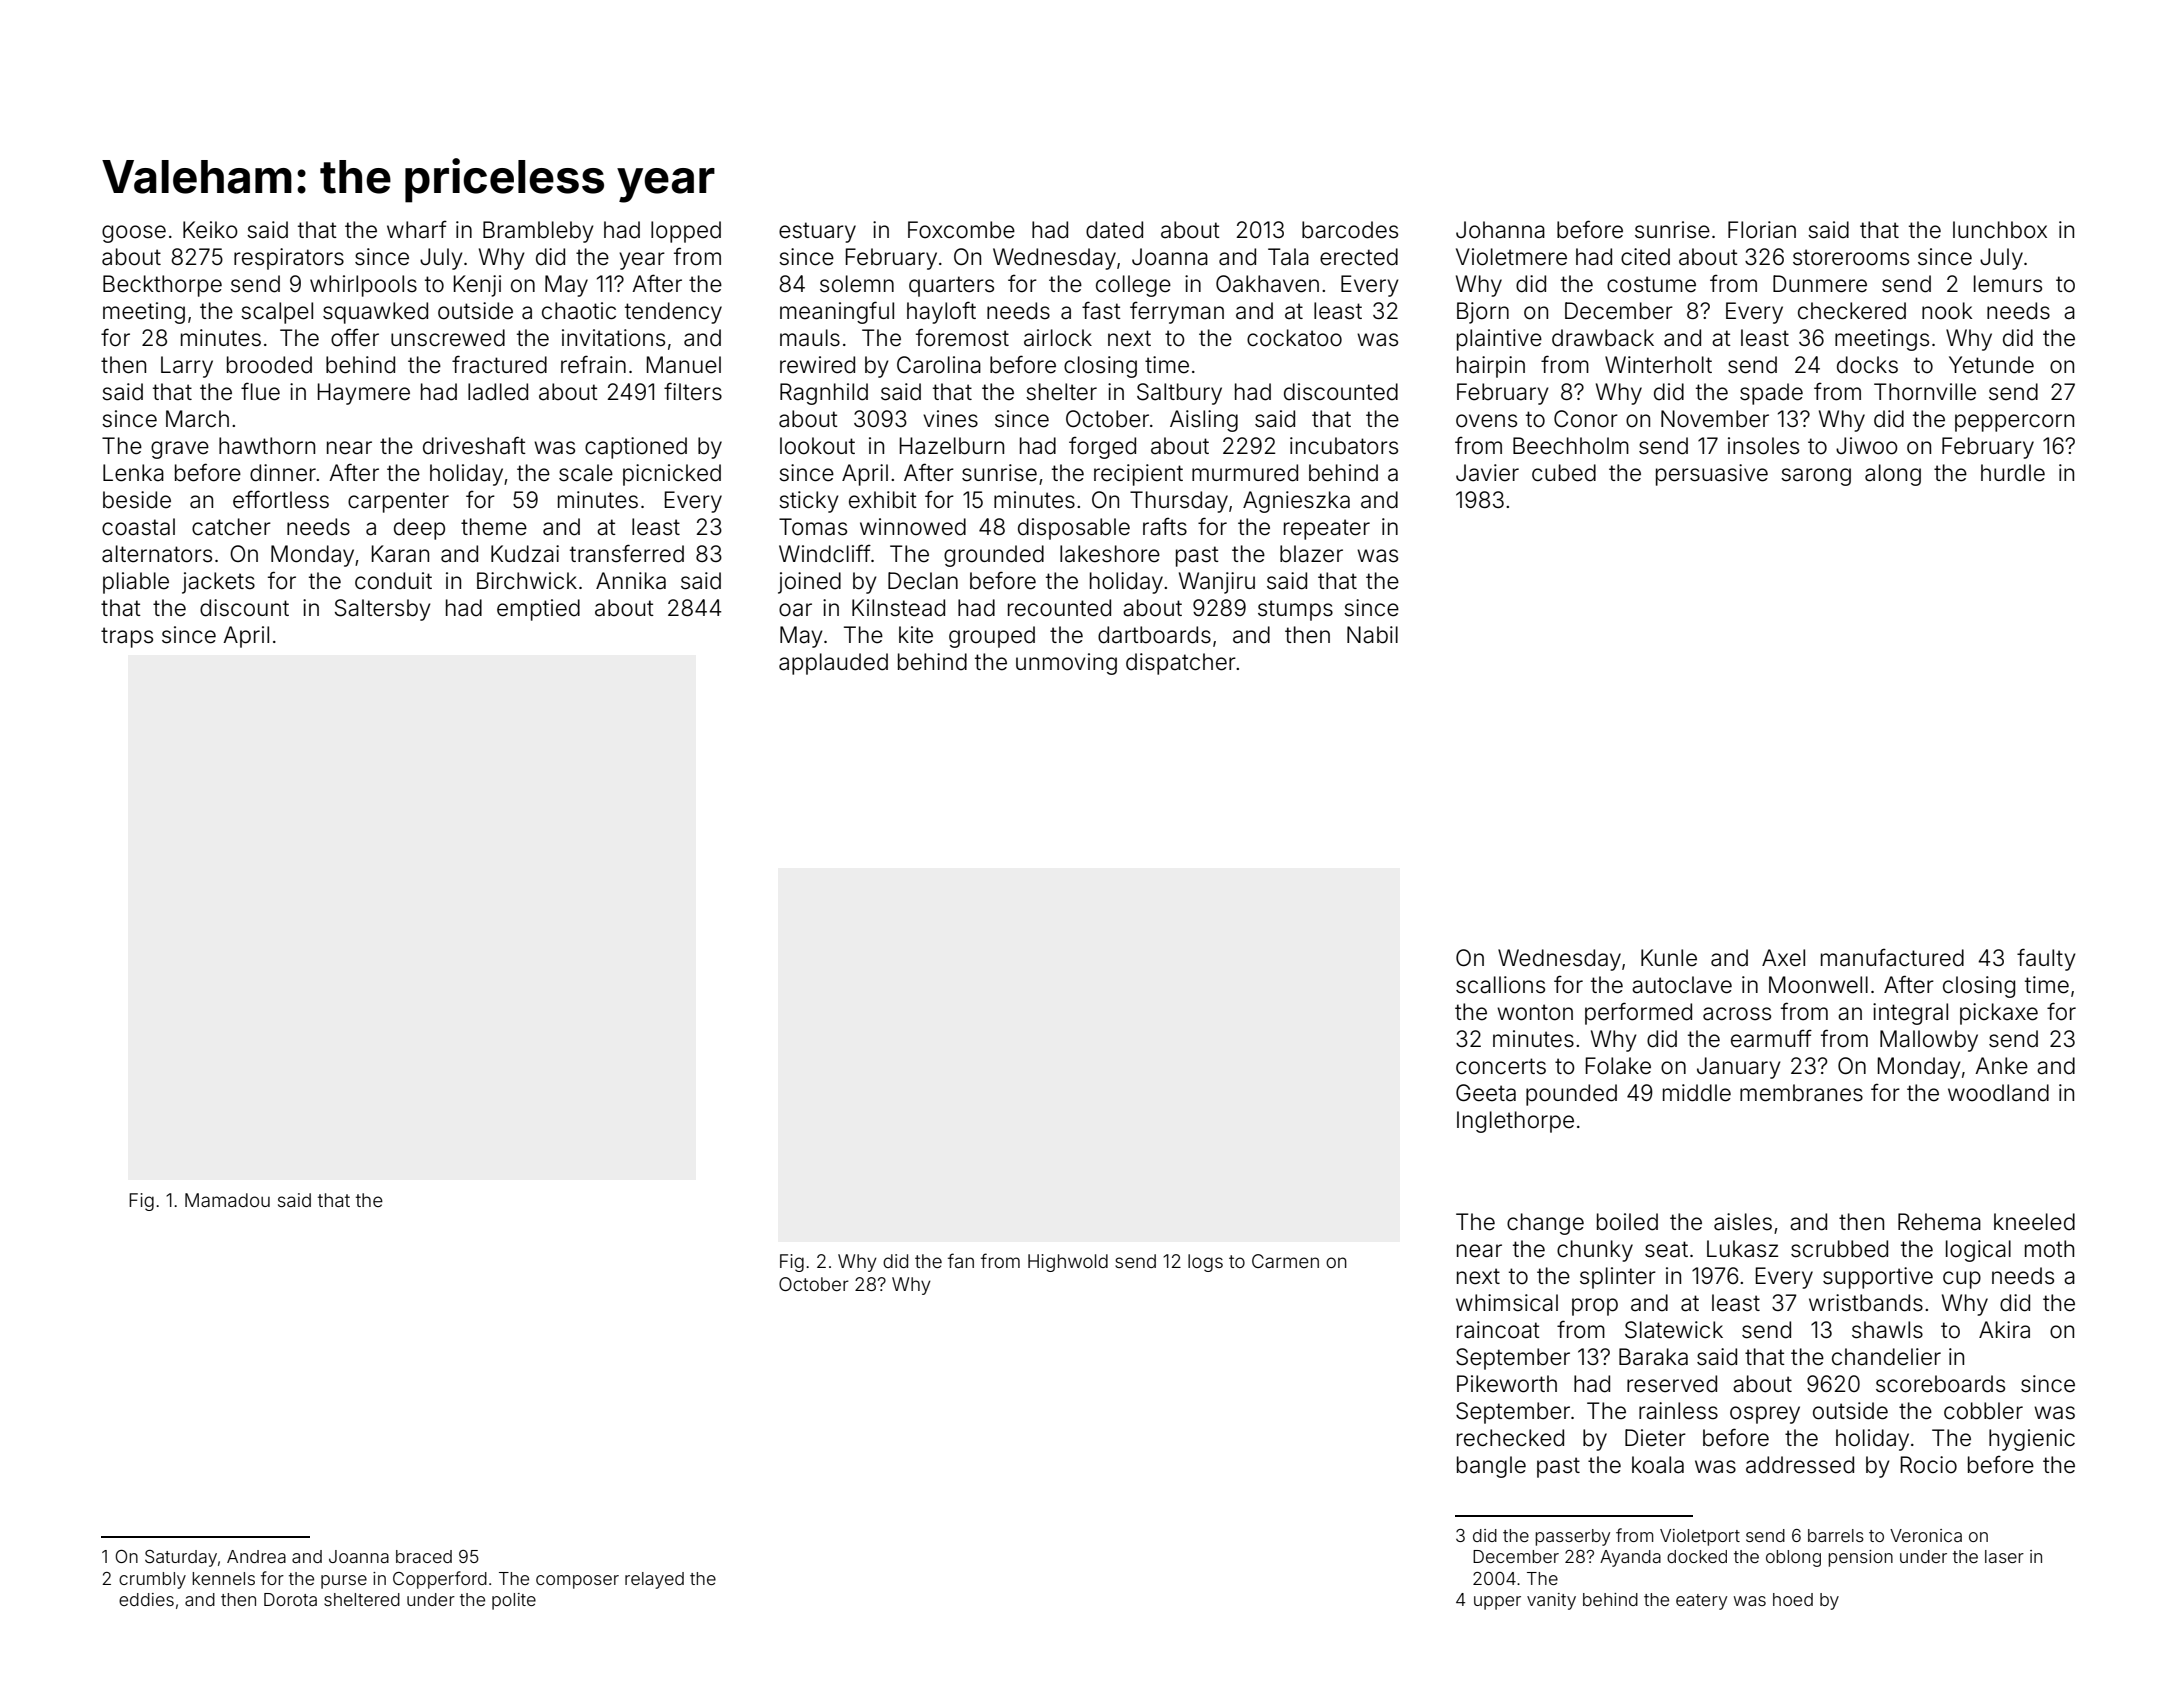  I want to click on conduit, so click(393, 581).
